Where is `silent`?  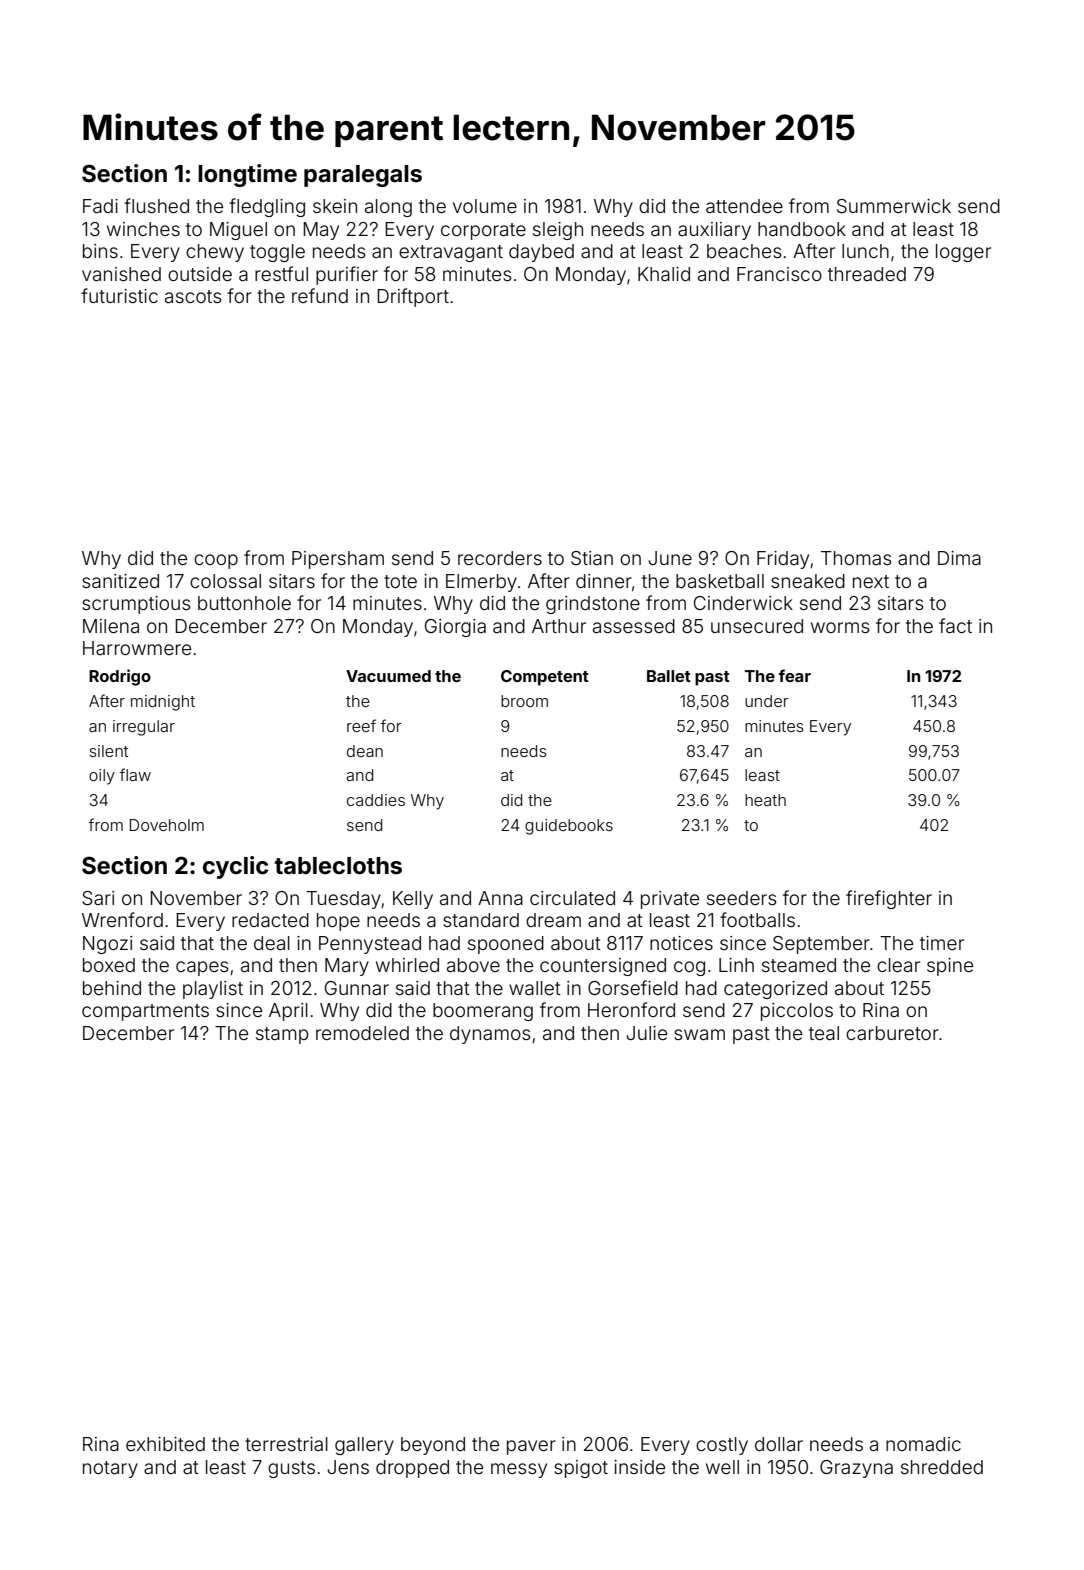
silent is located at coordinates (108, 751).
